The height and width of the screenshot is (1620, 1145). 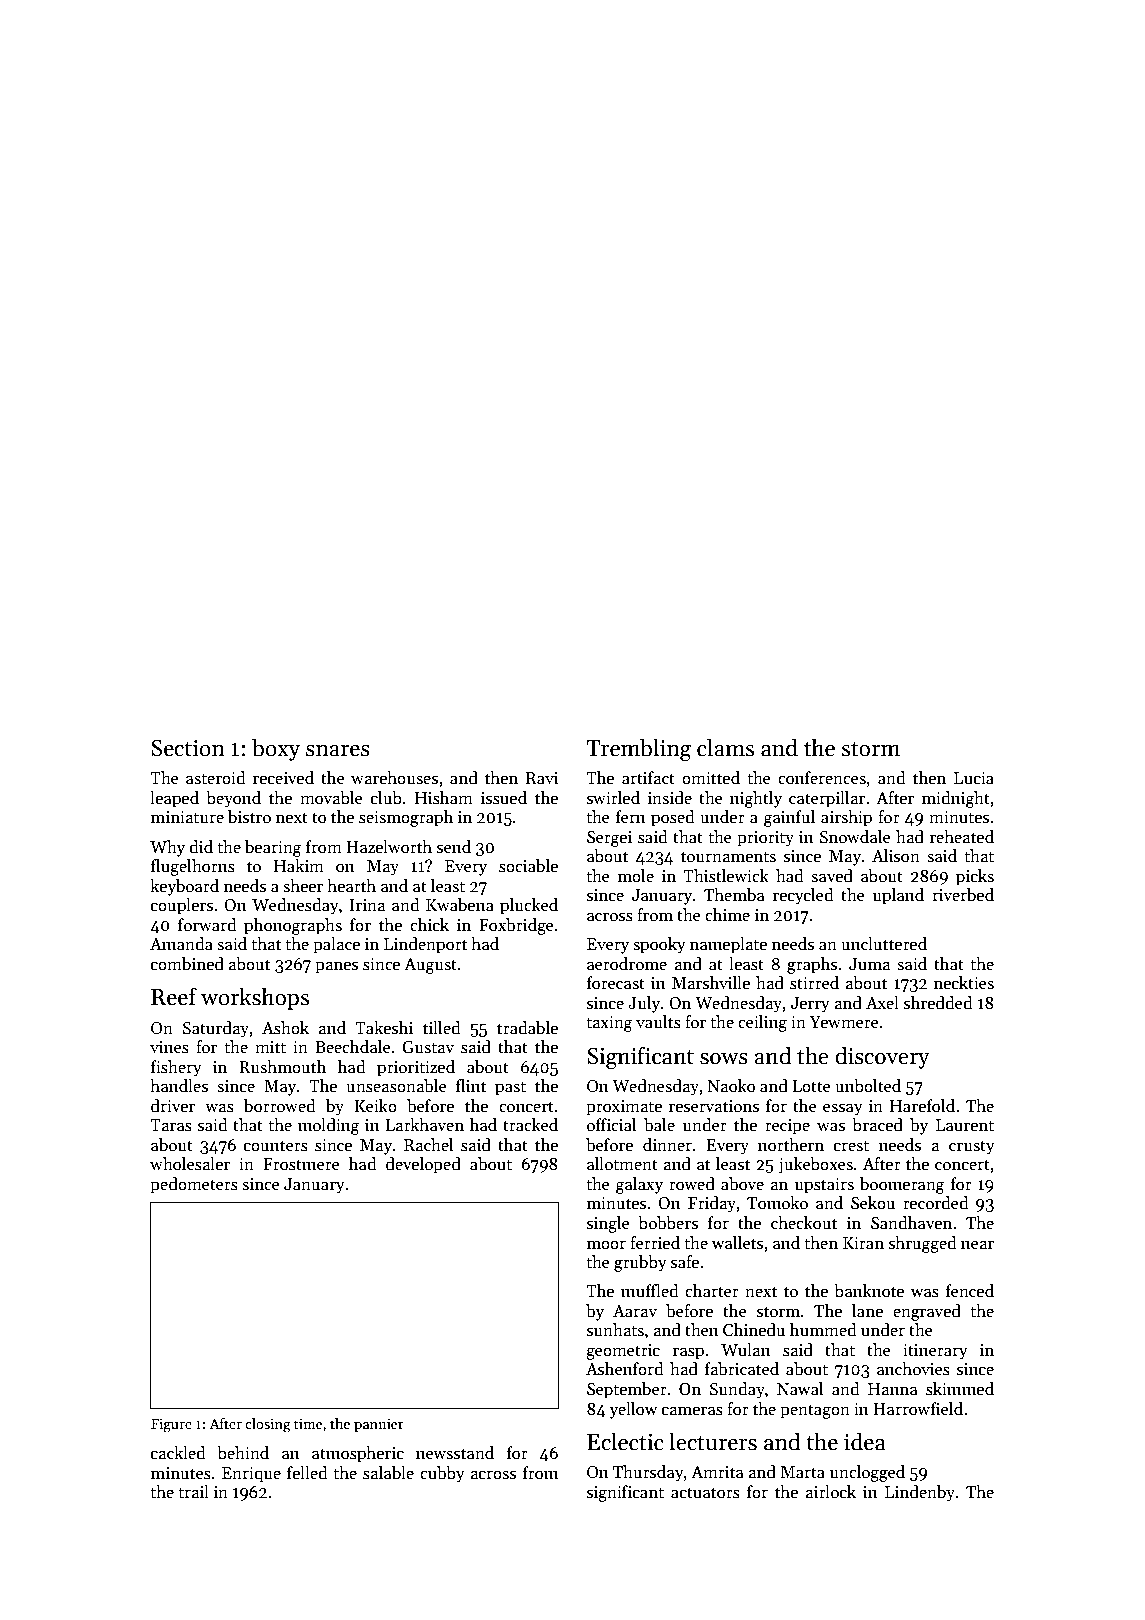 What do you see at coordinates (922, 1106) in the screenshot?
I see `Harefold` at bounding box center [922, 1106].
